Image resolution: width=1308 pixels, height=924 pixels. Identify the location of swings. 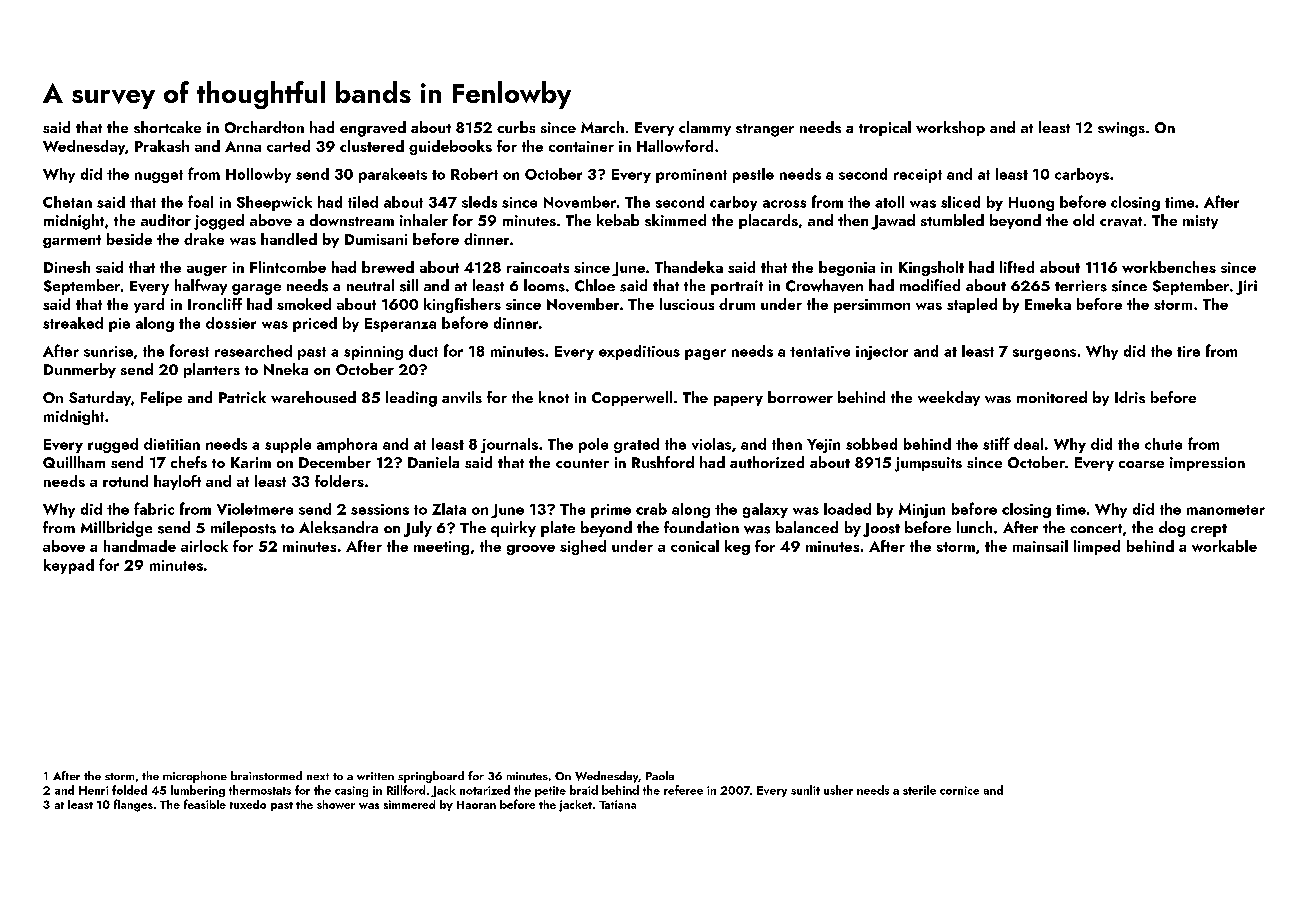
(1121, 129).
